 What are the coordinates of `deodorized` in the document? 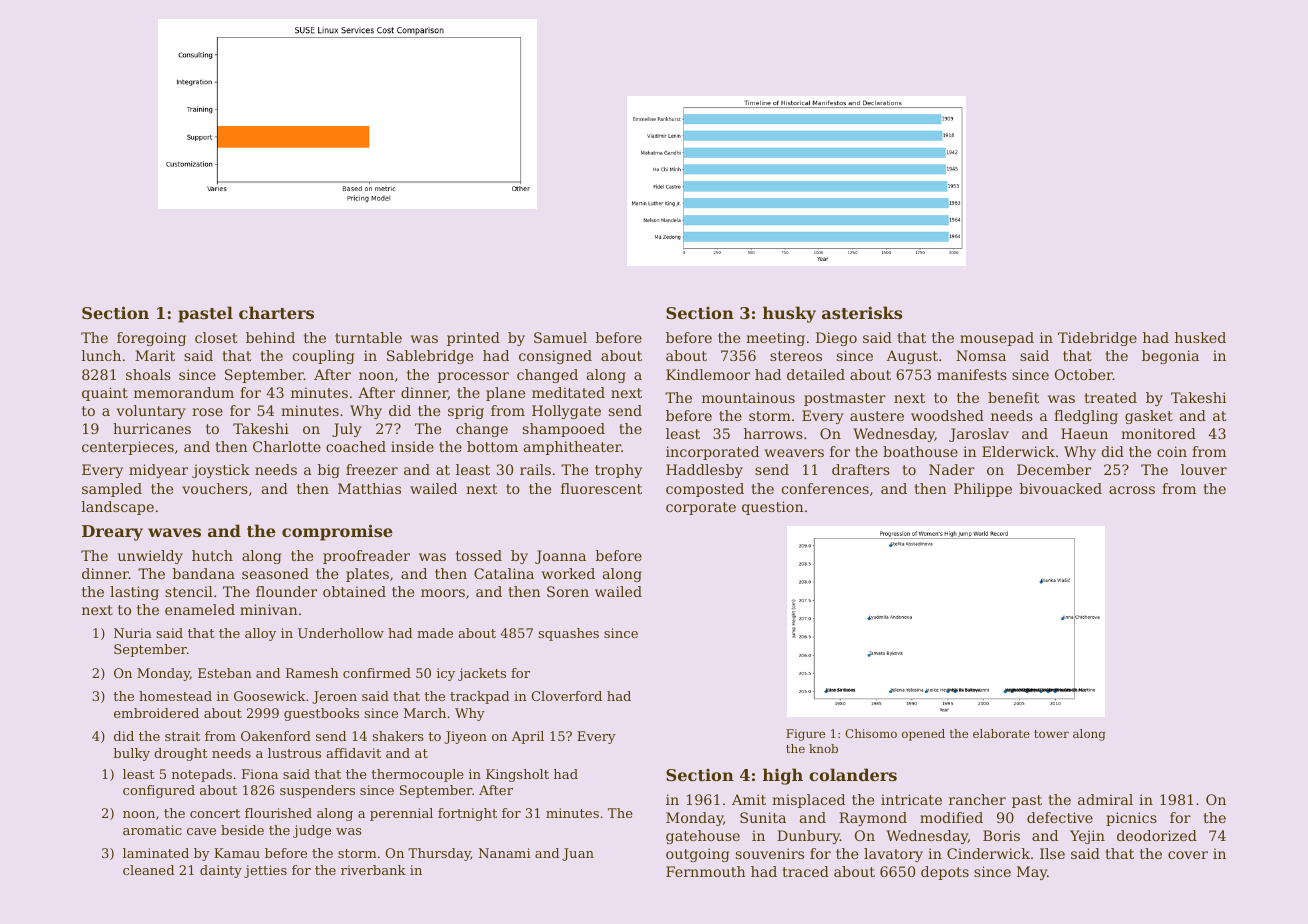 It's located at (1157, 835).
